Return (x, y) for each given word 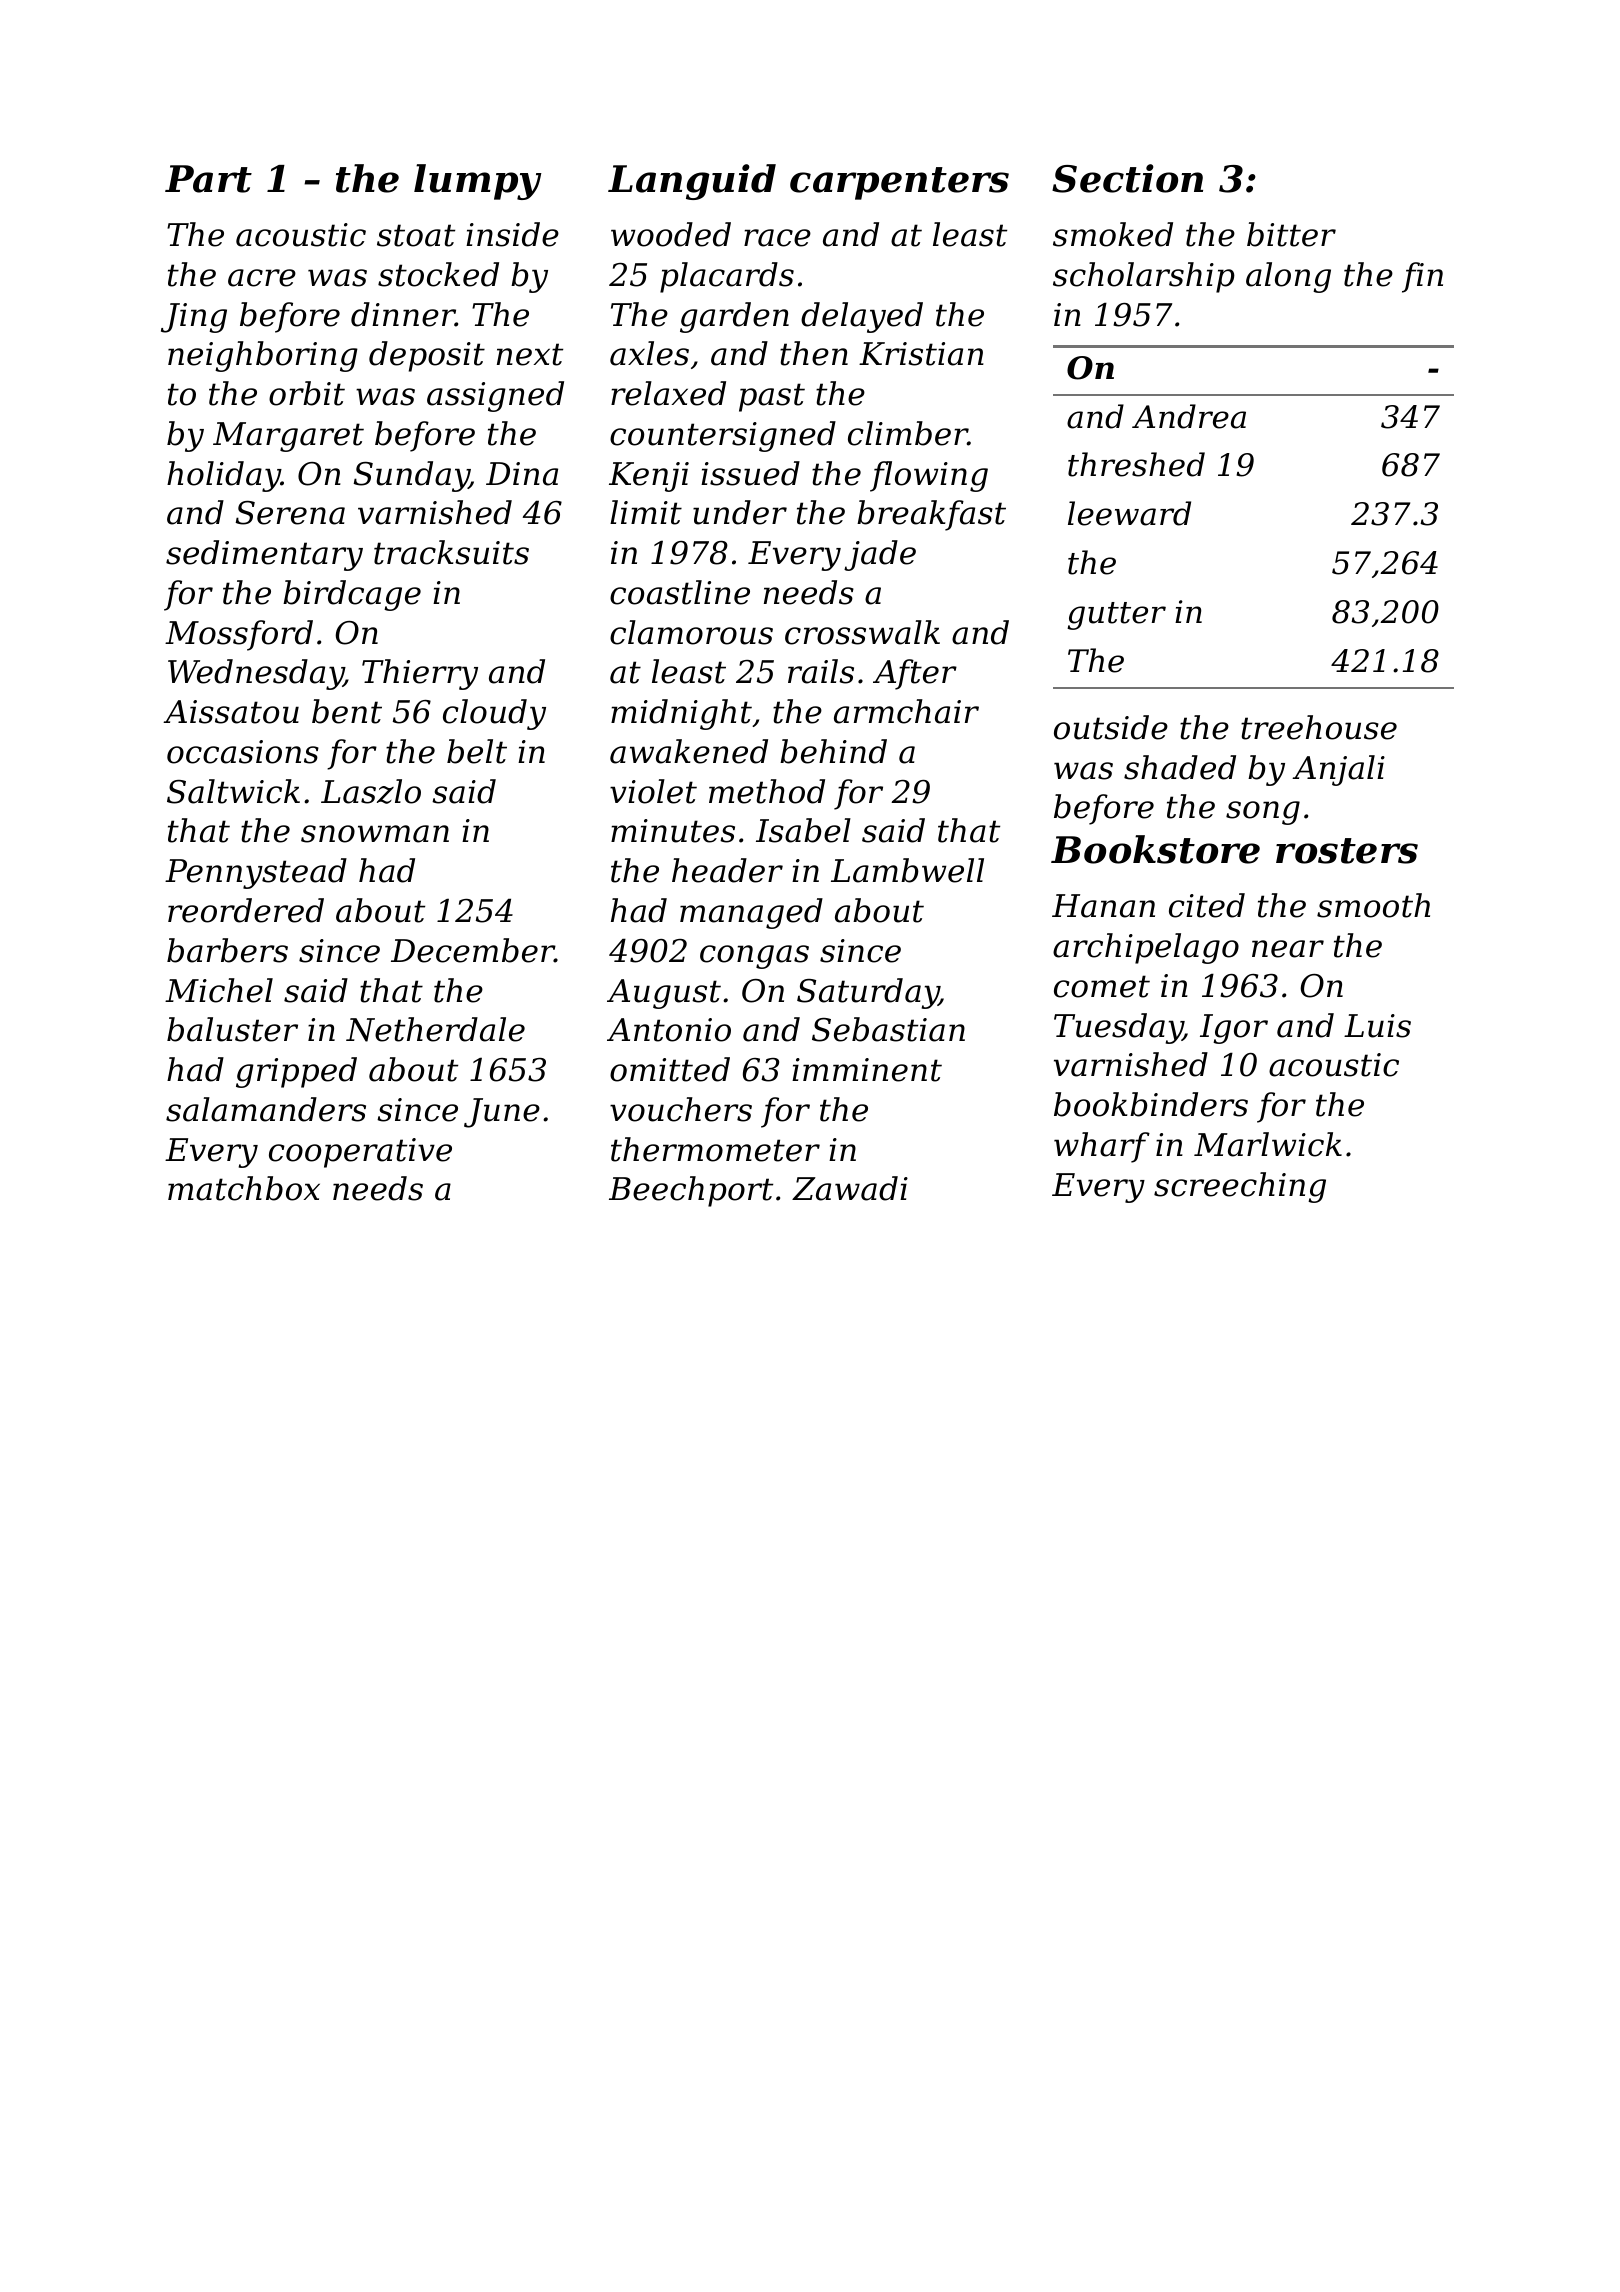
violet (653, 791)
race (777, 238)
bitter (1291, 234)
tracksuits (451, 552)
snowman (375, 834)
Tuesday (1118, 1028)
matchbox (244, 1188)
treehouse (1319, 727)
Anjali (1338, 770)
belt (477, 751)
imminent (867, 1070)
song (1263, 813)
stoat (416, 235)
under (740, 512)
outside (1111, 727)
